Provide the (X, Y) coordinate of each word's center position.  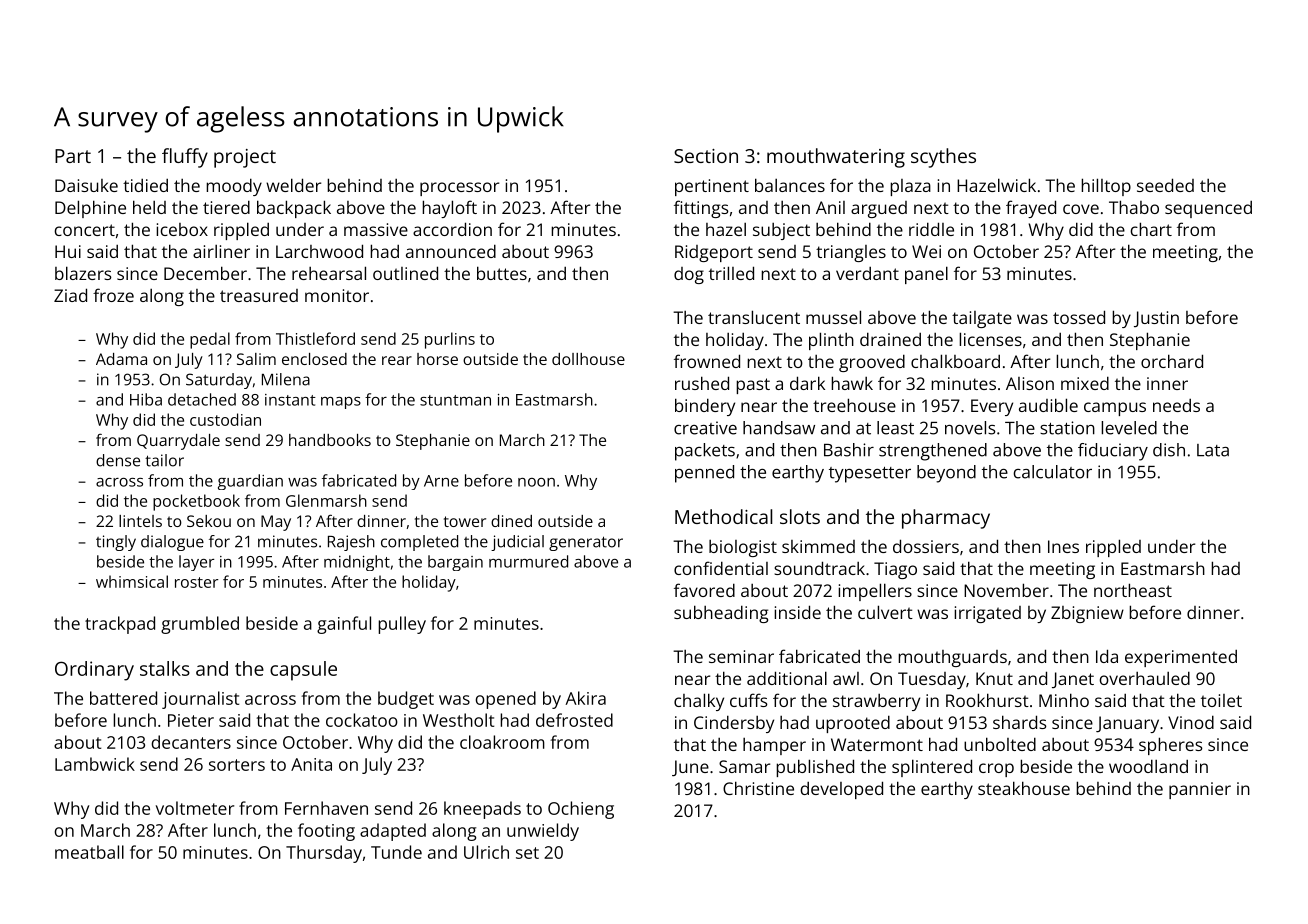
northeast (1133, 590)
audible (1048, 405)
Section (706, 156)
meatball (89, 852)
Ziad (70, 295)
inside (797, 612)
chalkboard (955, 361)
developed (841, 790)
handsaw (779, 428)
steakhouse (1024, 788)
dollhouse (588, 359)
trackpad (120, 625)
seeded (1165, 185)
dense (118, 460)
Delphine (90, 209)
